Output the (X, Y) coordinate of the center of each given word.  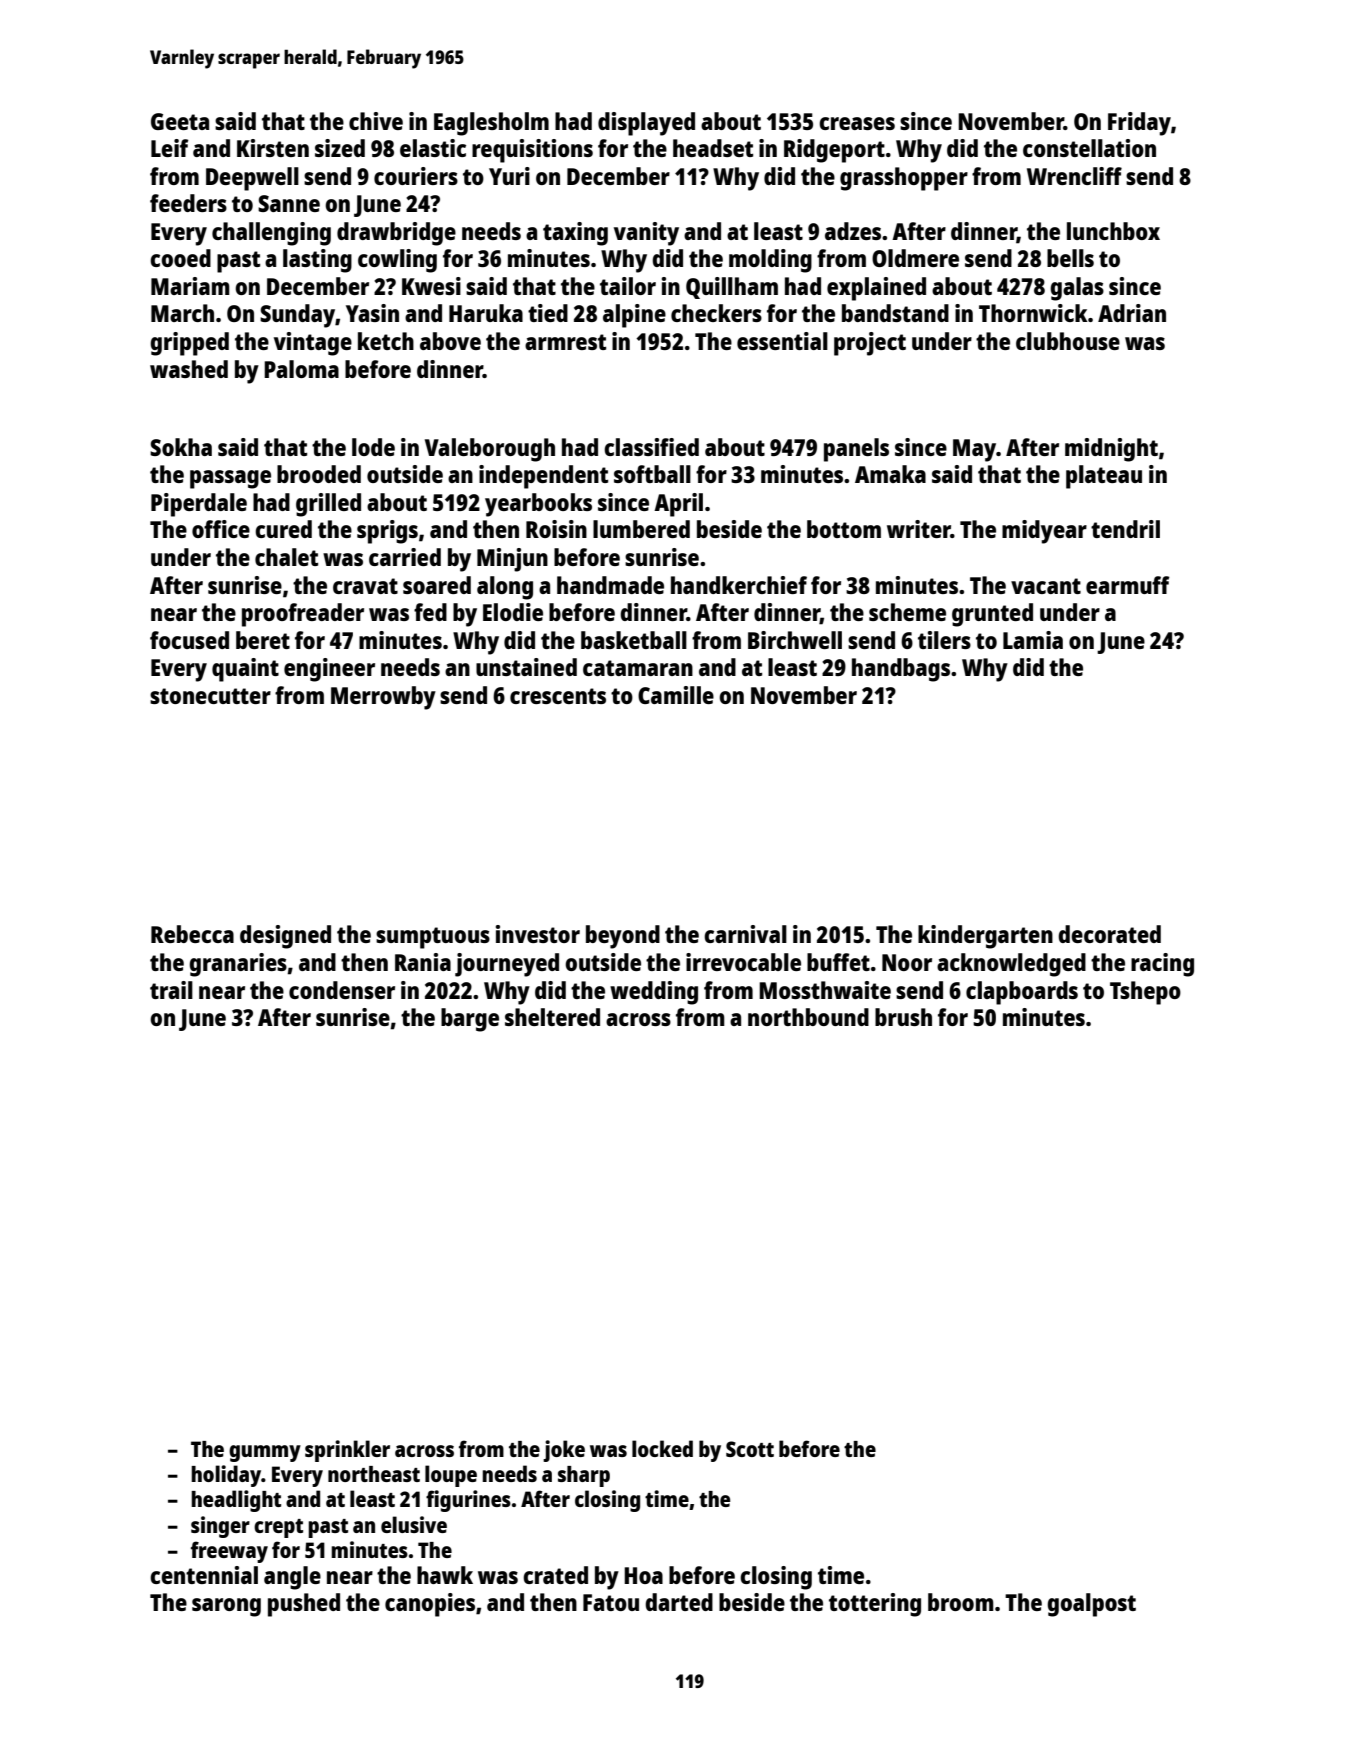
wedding (654, 993)
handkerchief (739, 585)
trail (171, 990)
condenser (342, 990)
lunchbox (1113, 231)
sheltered (552, 1017)
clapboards (1022, 993)
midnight (1111, 450)
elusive (414, 1524)
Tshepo (1145, 993)
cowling (397, 261)
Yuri (509, 176)
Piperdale (199, 505)
